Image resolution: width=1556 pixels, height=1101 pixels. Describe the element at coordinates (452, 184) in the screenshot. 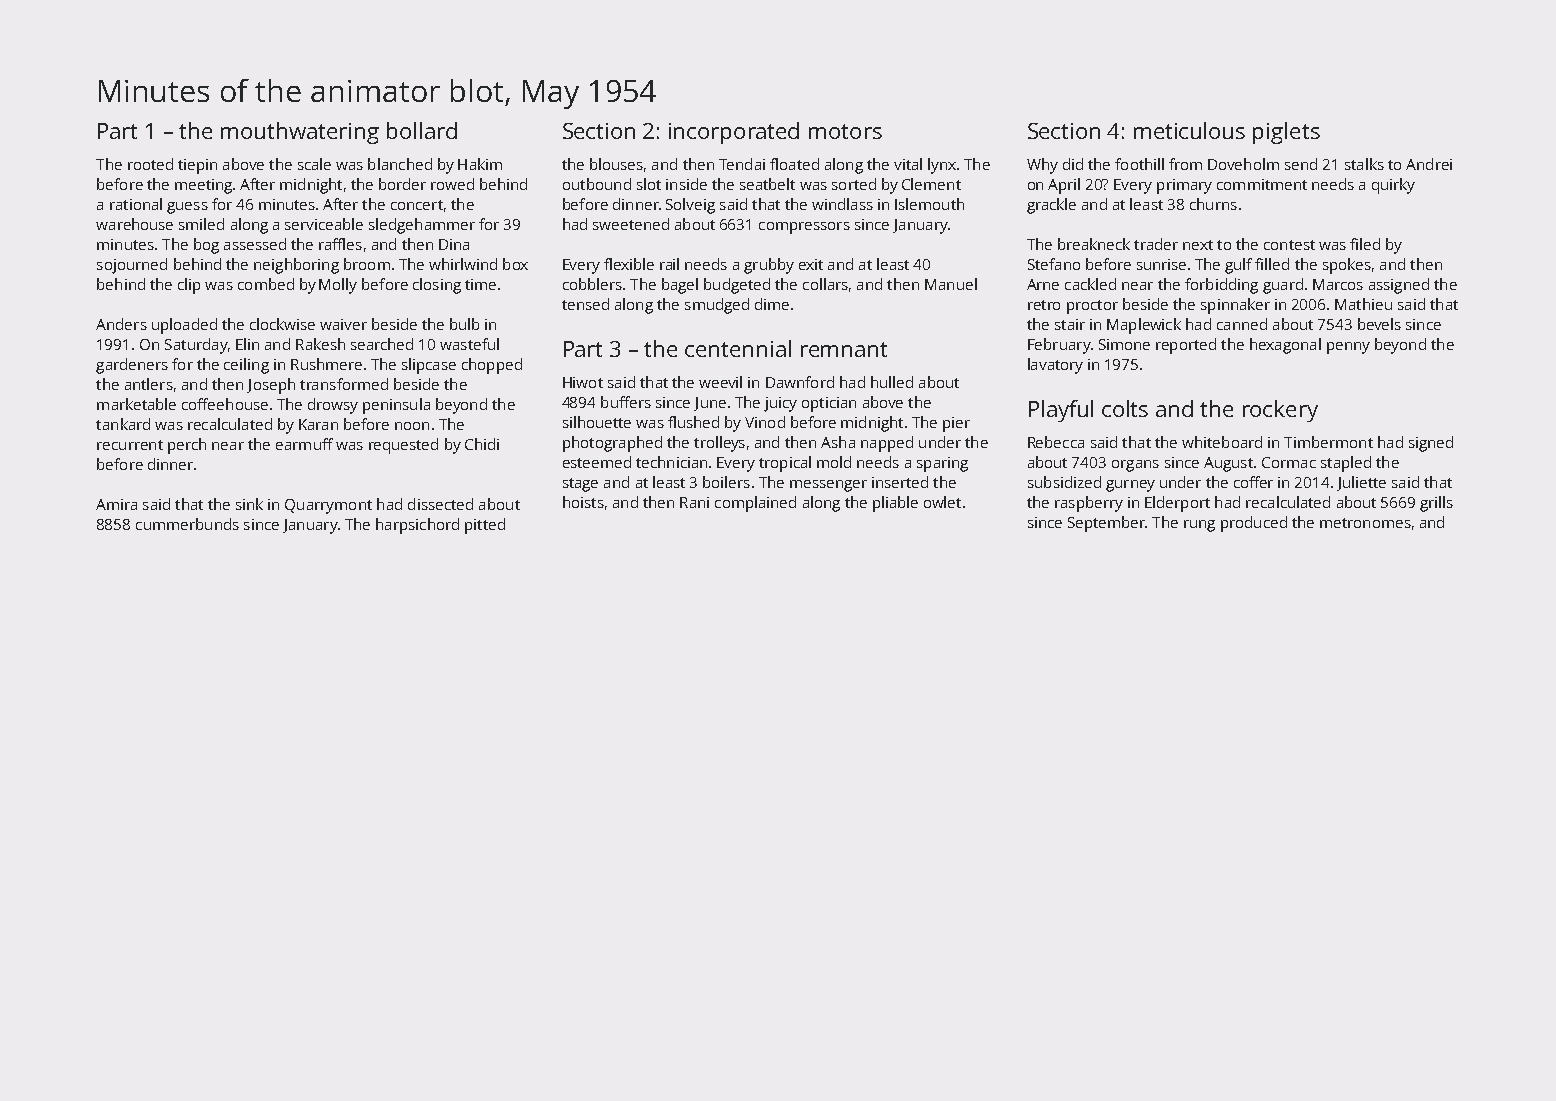

I see `rowed` at that location.
